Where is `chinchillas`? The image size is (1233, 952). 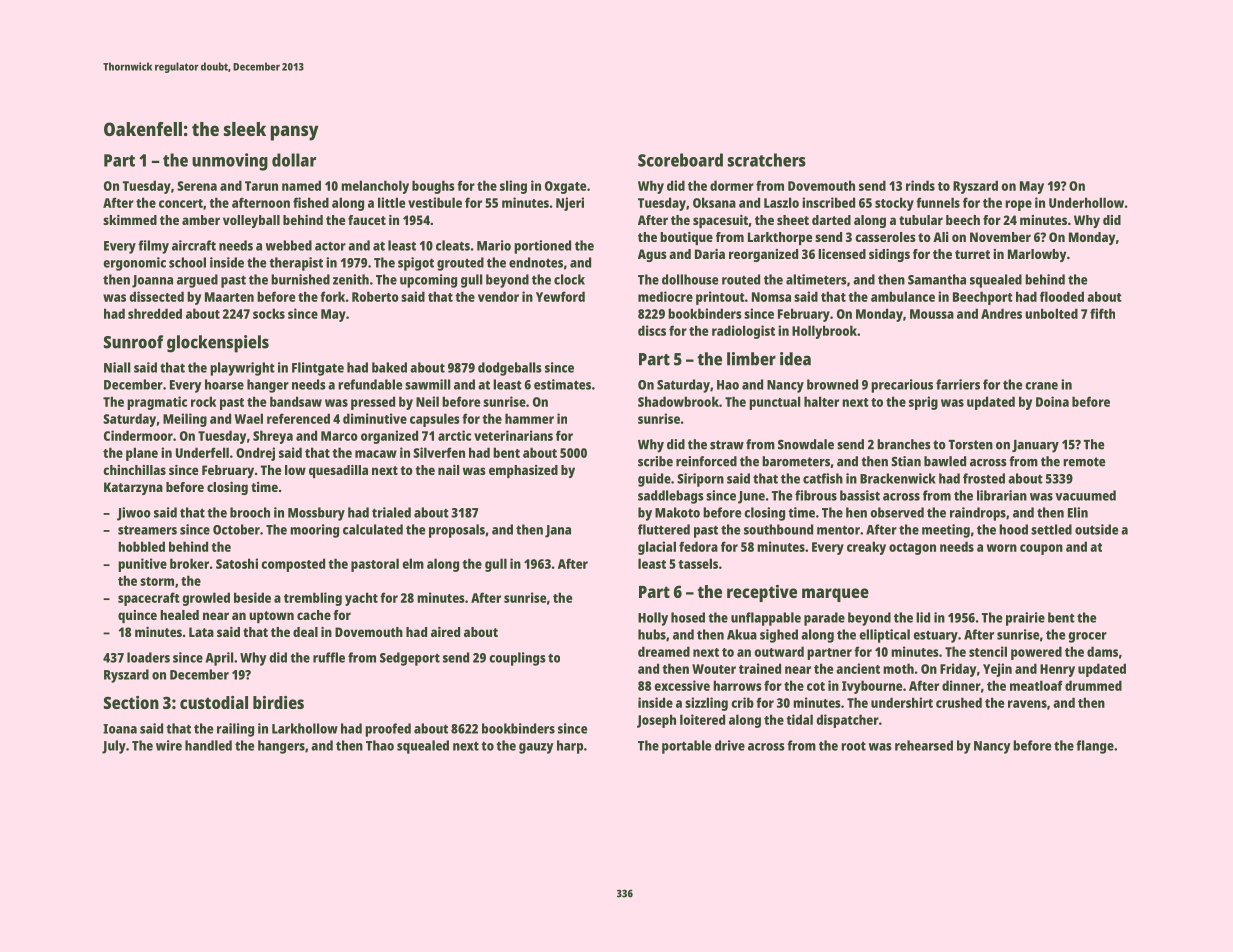
chinchillas is located at coordinates (134, 470).
